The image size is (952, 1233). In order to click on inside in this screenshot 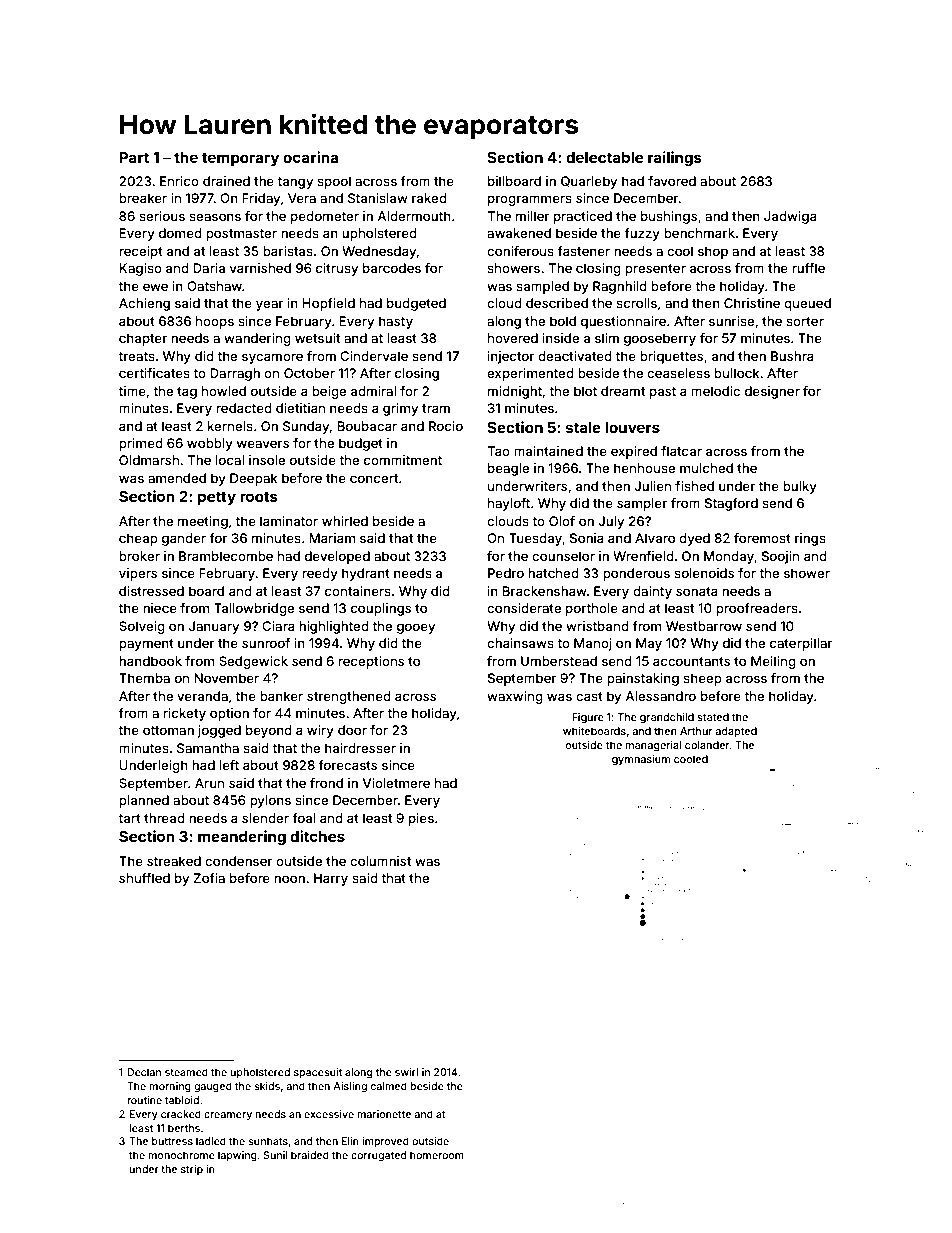, I will do `click(561, 338)`.
